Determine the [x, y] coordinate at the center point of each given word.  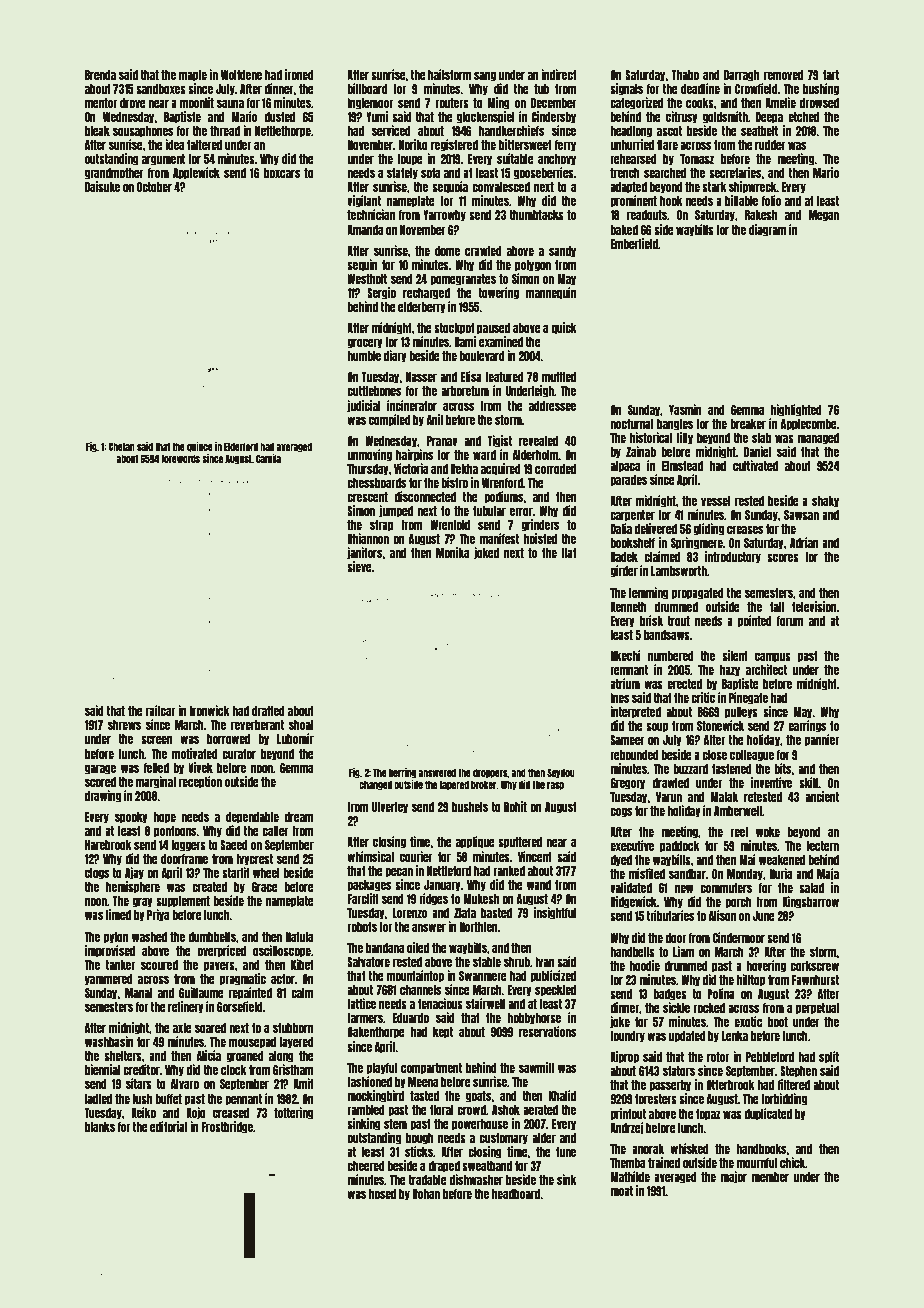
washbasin [109, 1041]
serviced [391, 130]
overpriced [221, 951]
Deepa [769, 118]
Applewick [196, 173]
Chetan [122, 446]
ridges [433, 899]
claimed [662, 556]
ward [484, 455]
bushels [470, 807]
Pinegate [748, 698]
